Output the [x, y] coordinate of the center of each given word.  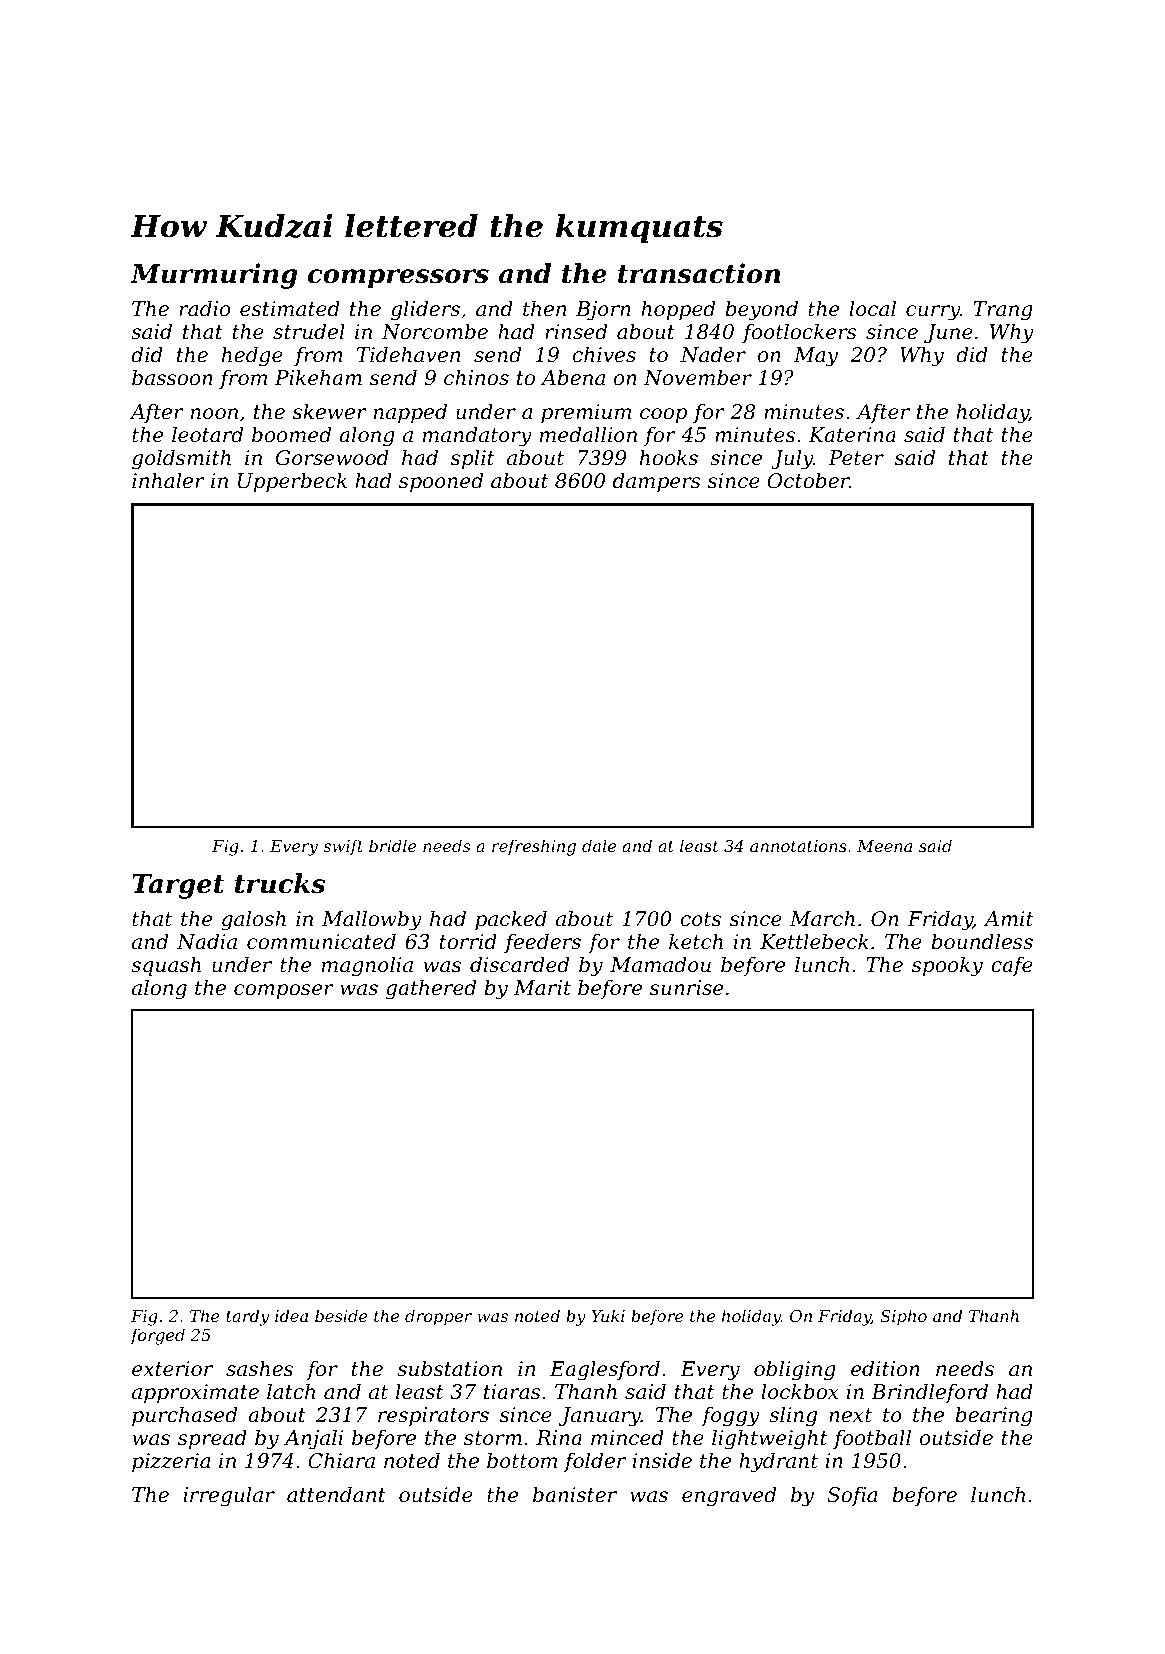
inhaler [168, 480]
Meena [884, 846]
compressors [398, 279]
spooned [441, 482]
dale [599, 845]
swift [343, 847]
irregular [229, 1496]
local [872, 308]
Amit [1009, 918]
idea [291, 1315]
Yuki [608, 1315]
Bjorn [603, 311]
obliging [795, 1370]
